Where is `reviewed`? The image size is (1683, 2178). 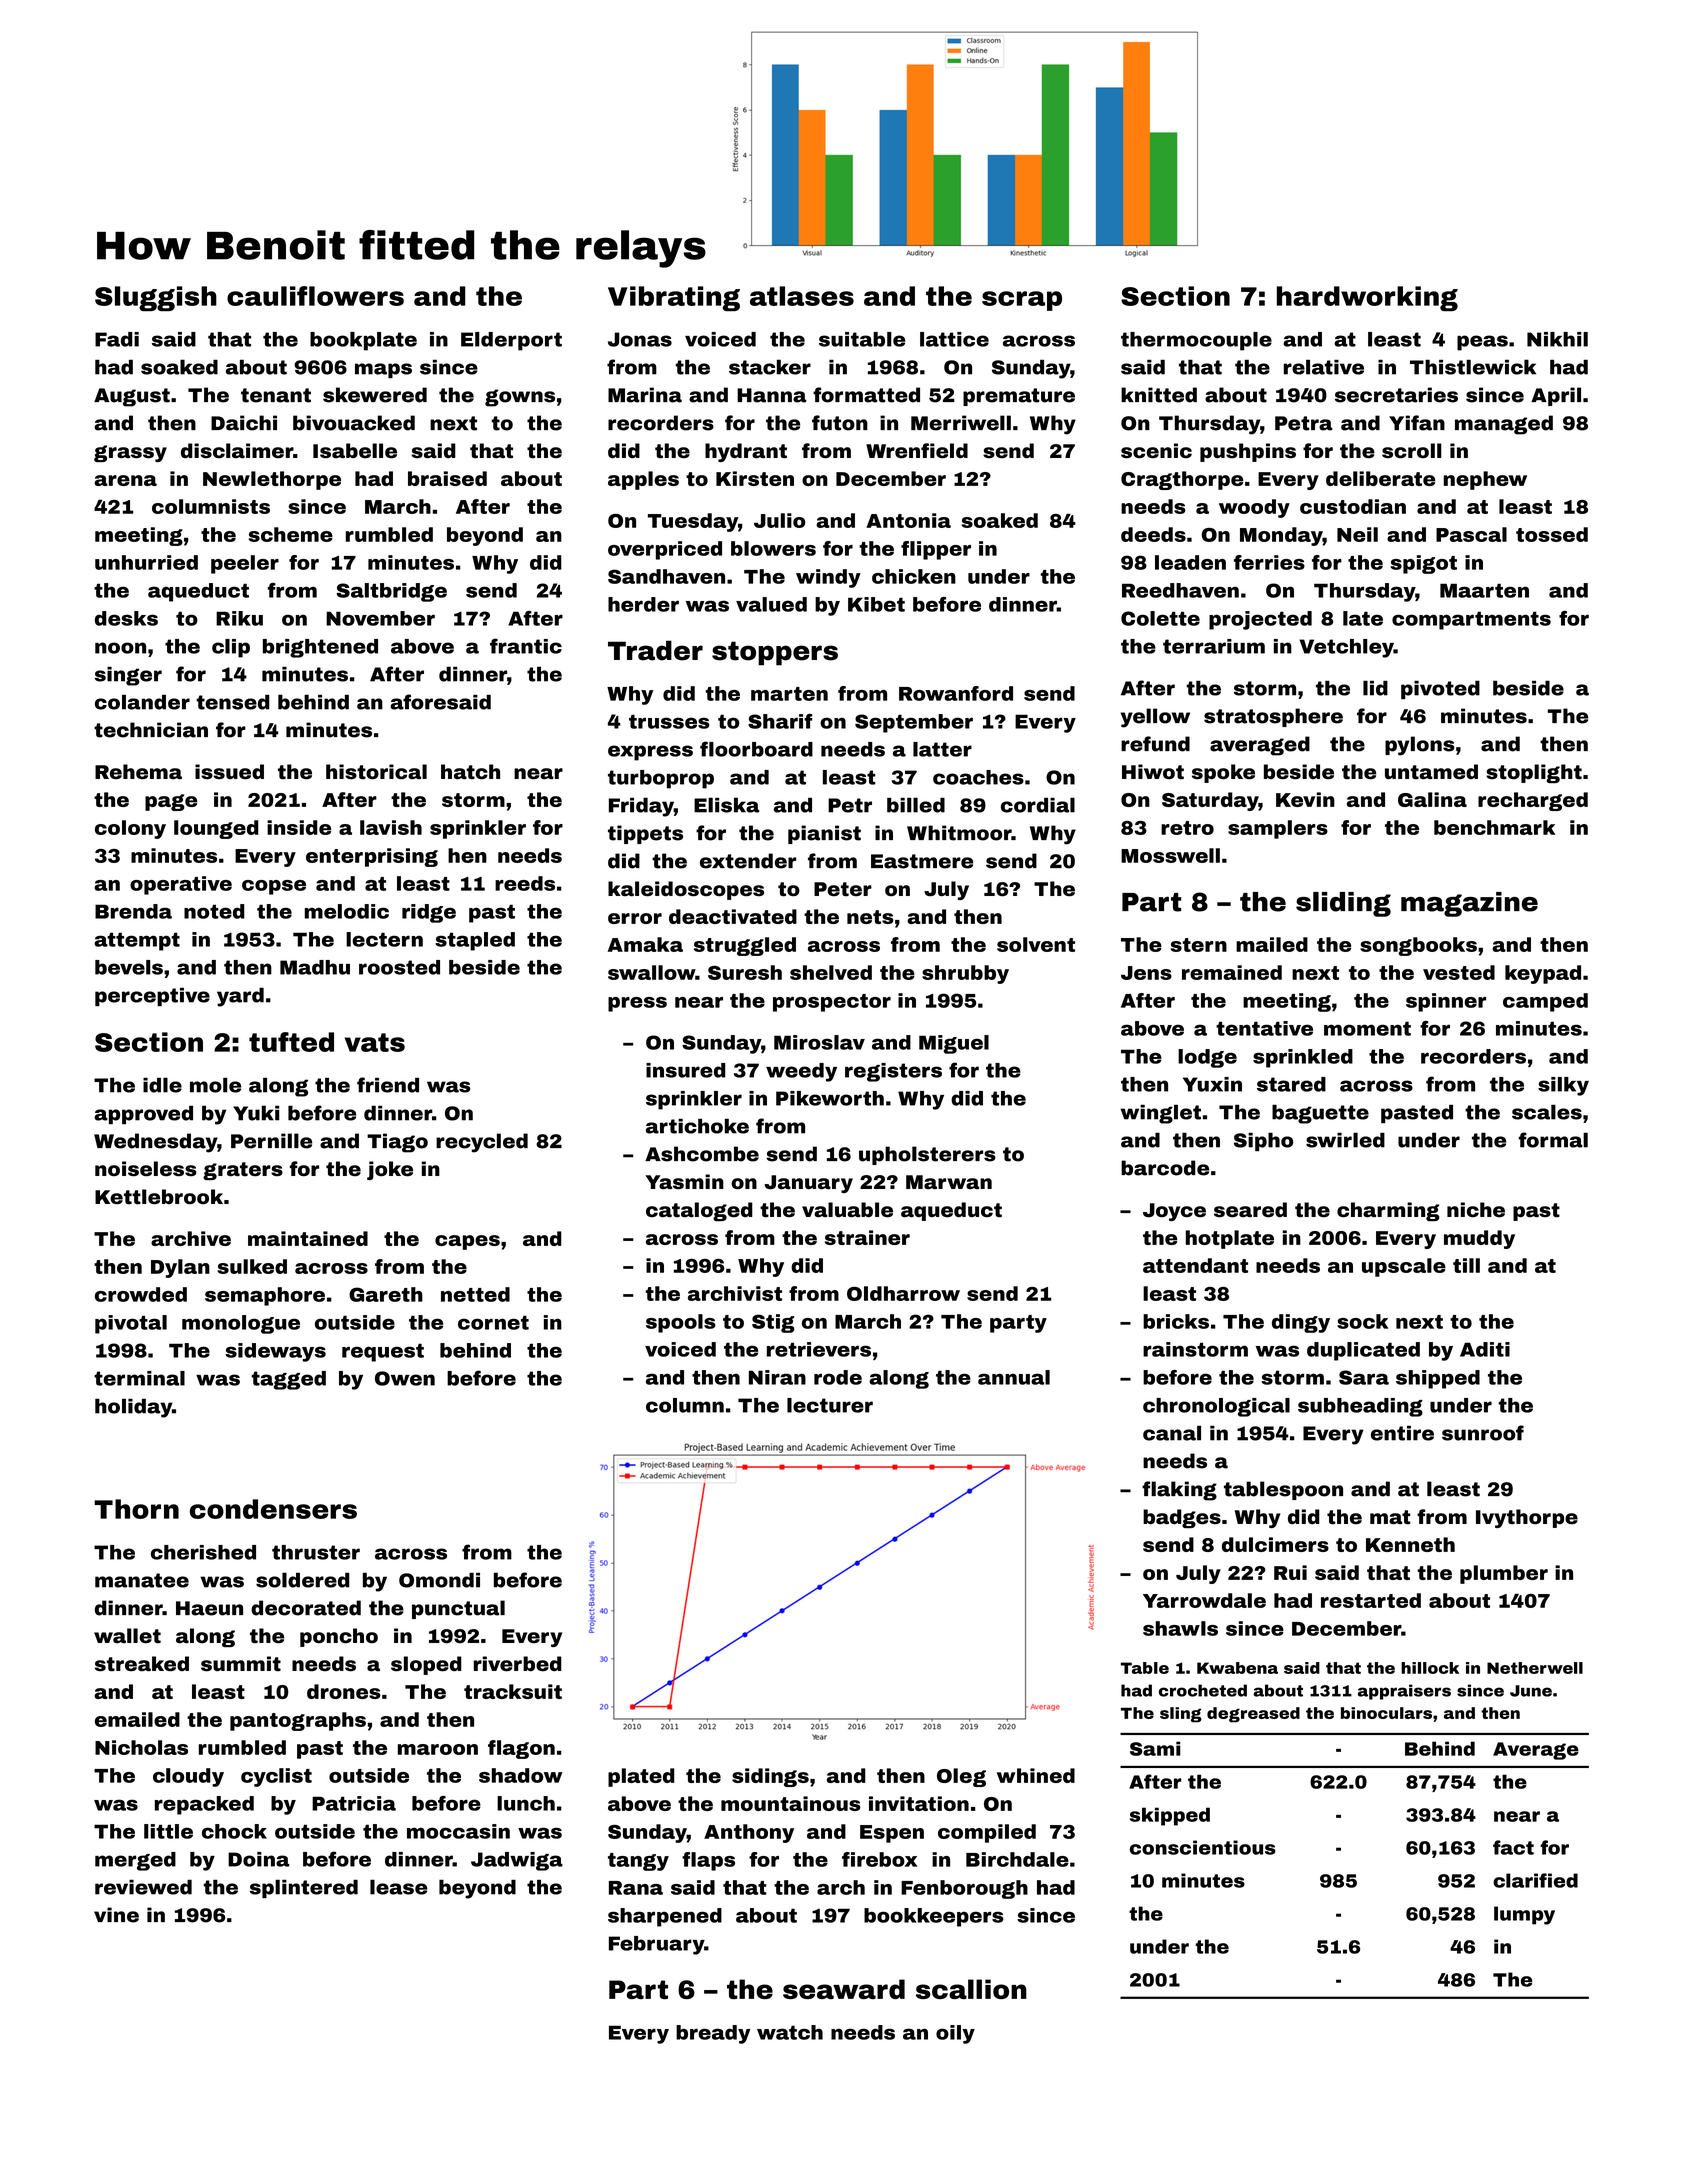
reviewed is located at coordinates (143, 1887).
